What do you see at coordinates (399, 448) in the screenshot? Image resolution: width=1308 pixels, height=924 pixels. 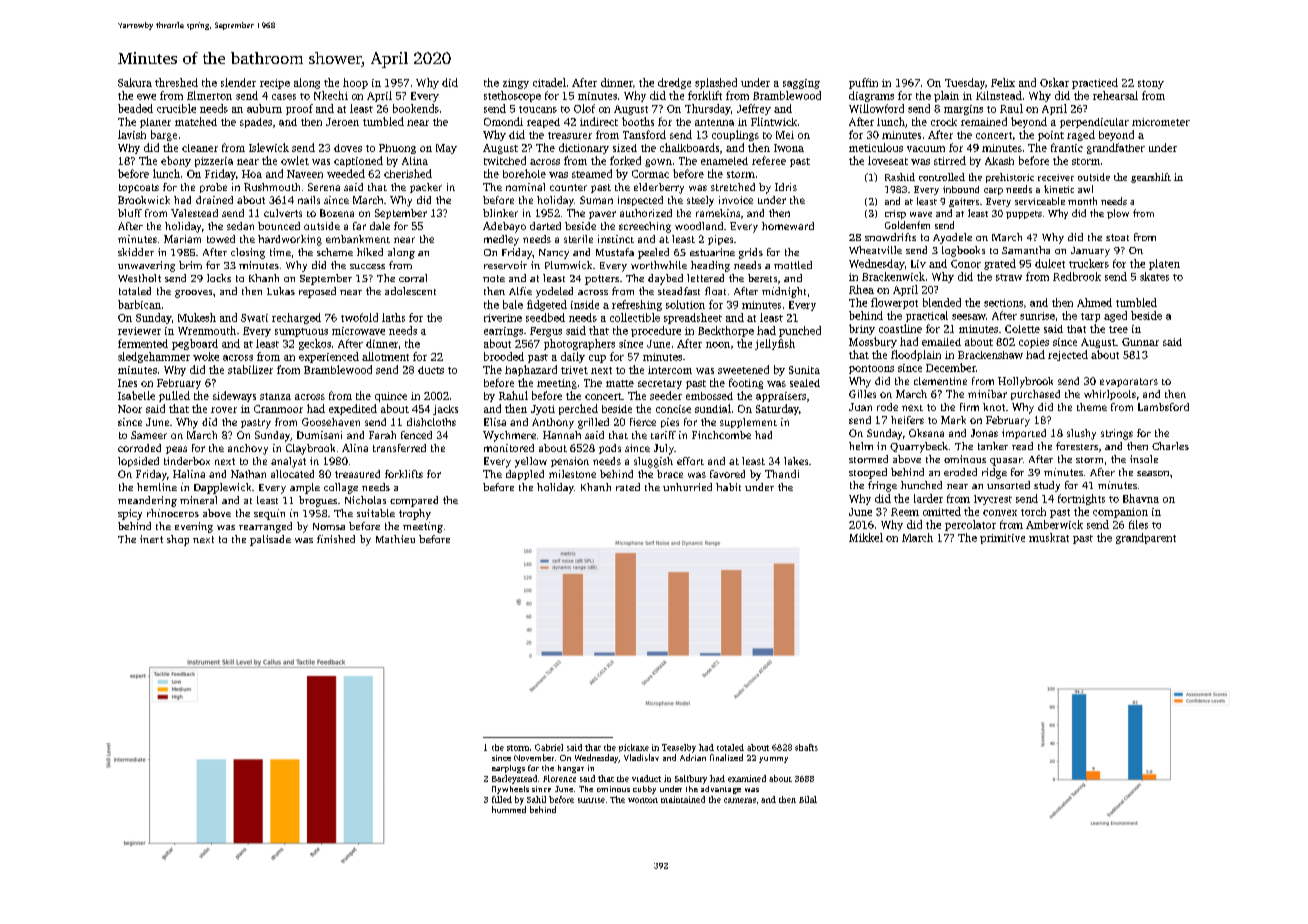 I see `transferred` at bounding box center [399, 448].
